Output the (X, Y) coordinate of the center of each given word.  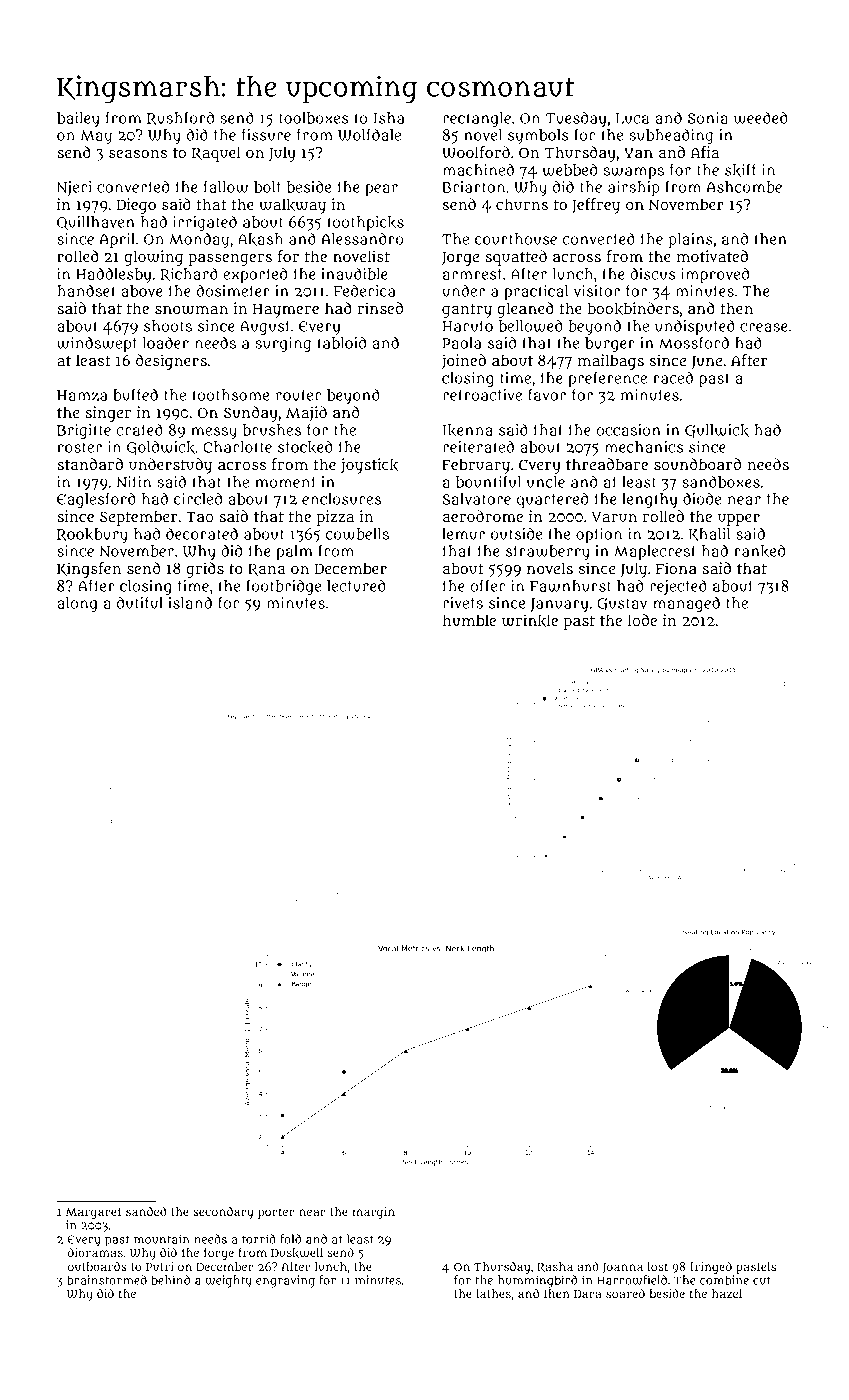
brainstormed (107, 1280)
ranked (759, 551)
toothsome (230, 395)
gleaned (525, 310)
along (77, 605)
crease (764, 327)
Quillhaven (96, 223)
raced (673, 377)
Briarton (473, 187)
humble (469, 620)
